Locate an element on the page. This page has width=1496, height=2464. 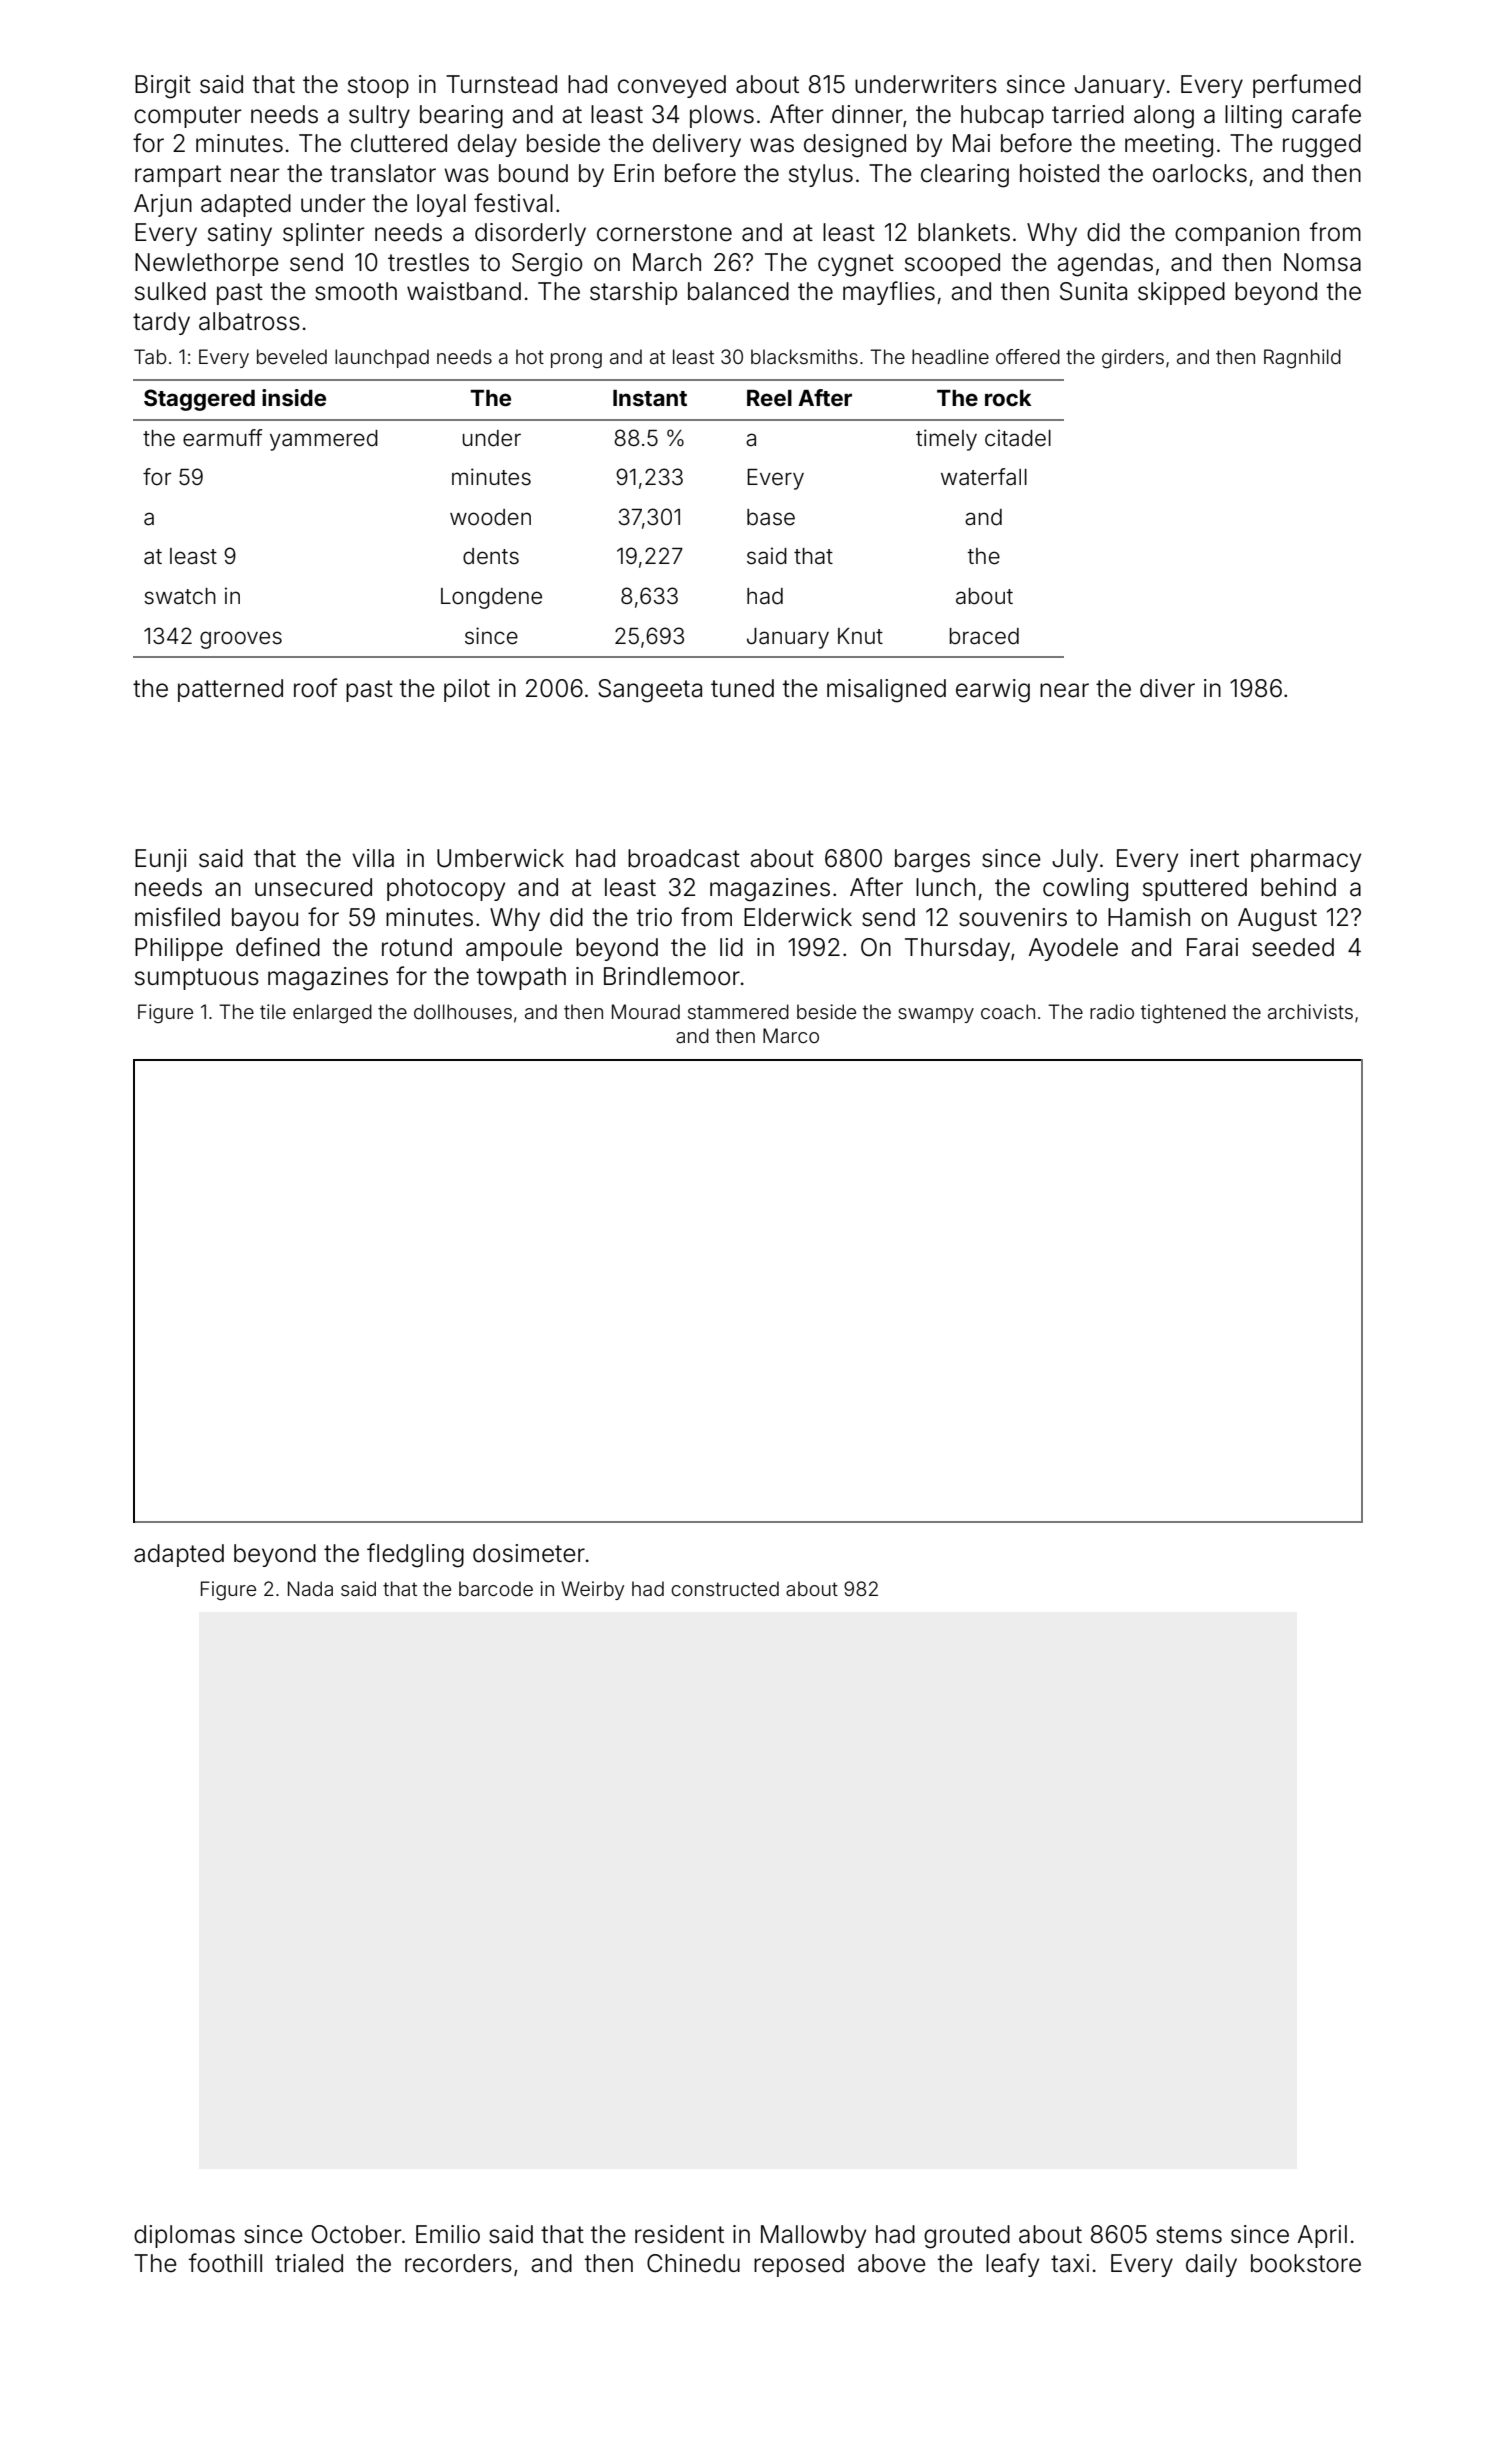
conveyed is located at coordinates (672, 86).
